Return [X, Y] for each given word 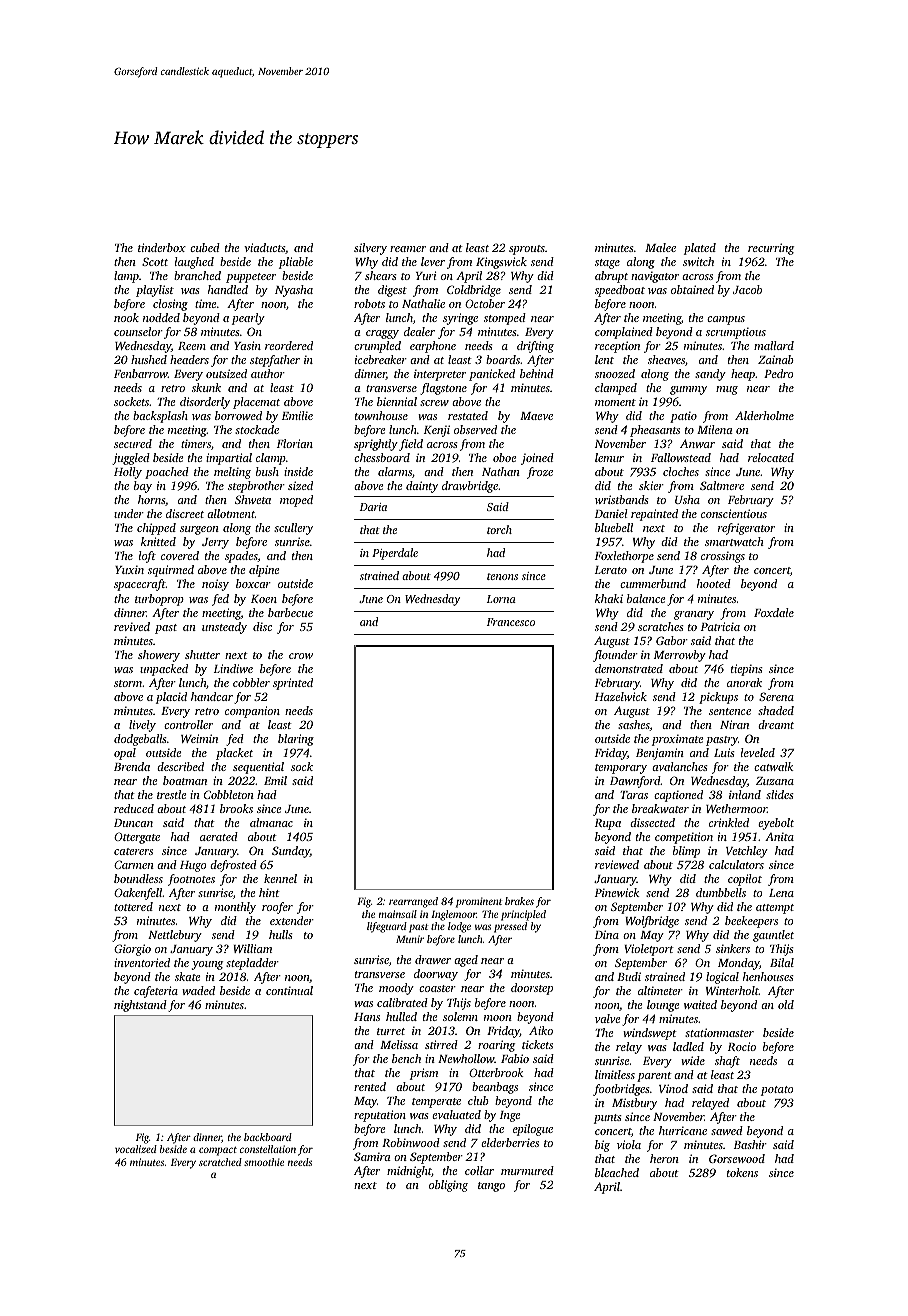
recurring [771, 249]
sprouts [527, 250]
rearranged [413, 902]
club [478, 1100]
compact [218, 1151]
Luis [724, 752]
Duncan [133, 823]
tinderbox [162, 247]
